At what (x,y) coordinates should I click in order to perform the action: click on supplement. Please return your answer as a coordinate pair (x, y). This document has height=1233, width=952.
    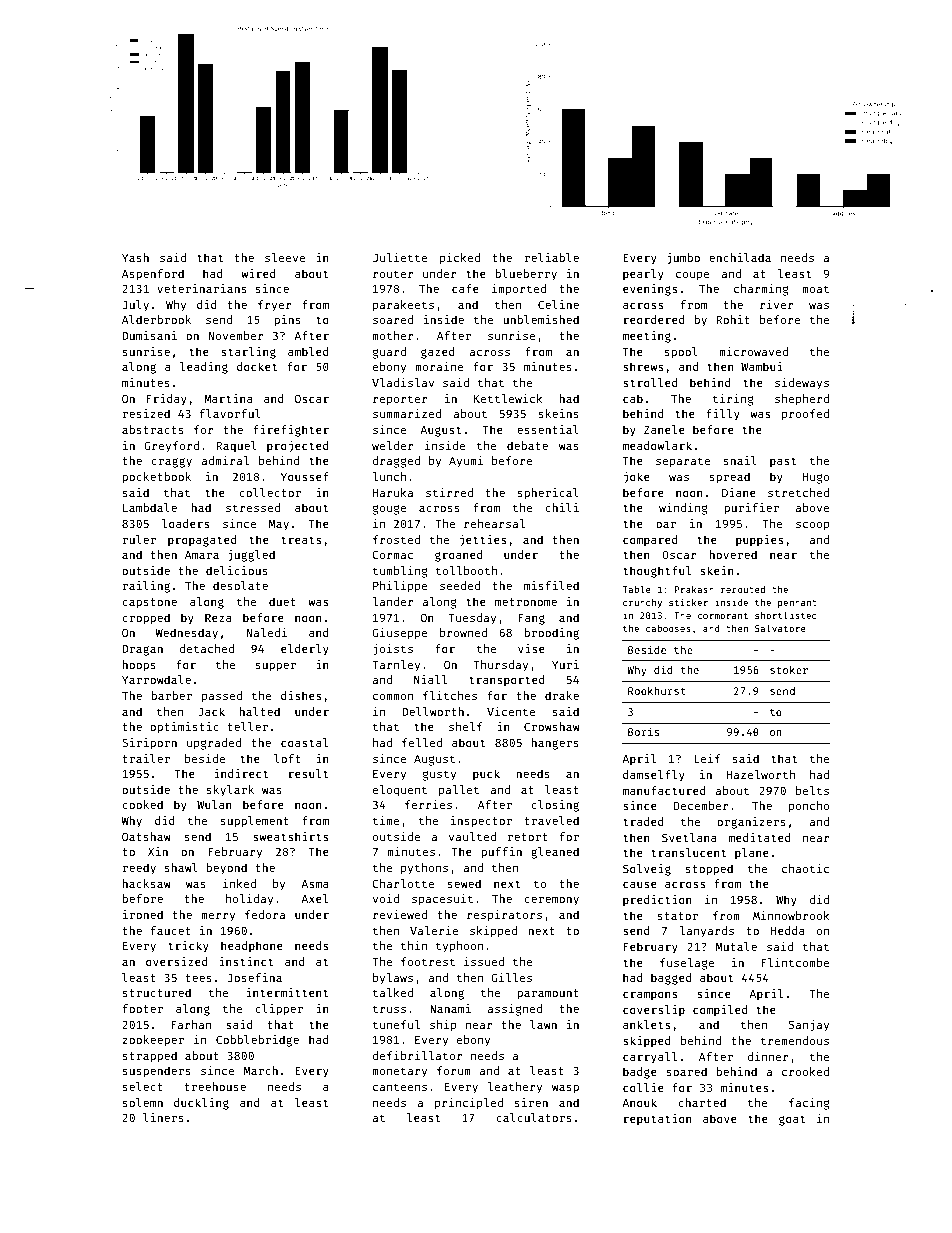
    Looking at the image, I should click on (255, 822).
